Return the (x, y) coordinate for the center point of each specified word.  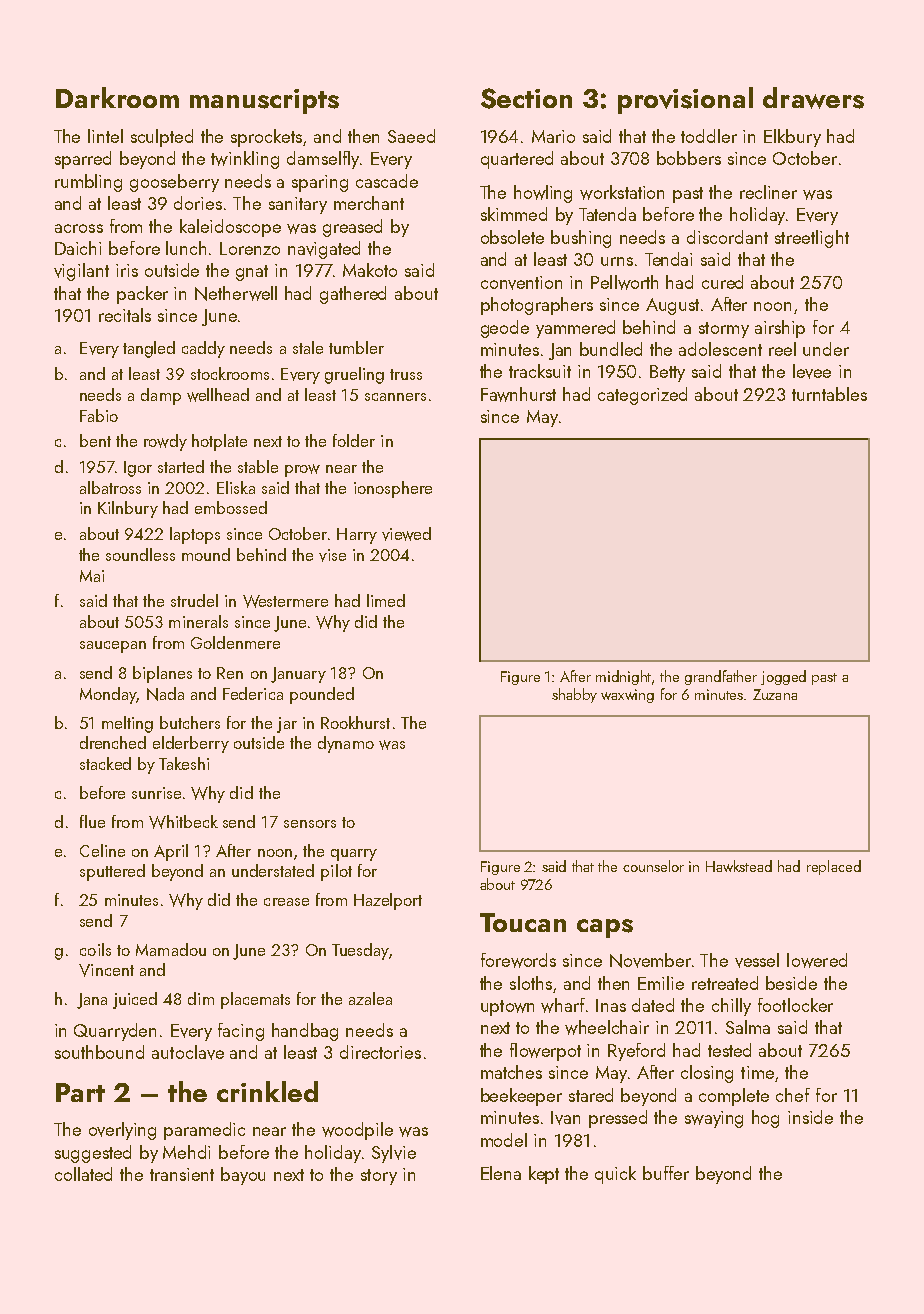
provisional (685, 100)
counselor (653, 866)
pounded (322, 695)
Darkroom (117, 97)
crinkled (267, 1091)
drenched (113, 742)
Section (526, 98)
